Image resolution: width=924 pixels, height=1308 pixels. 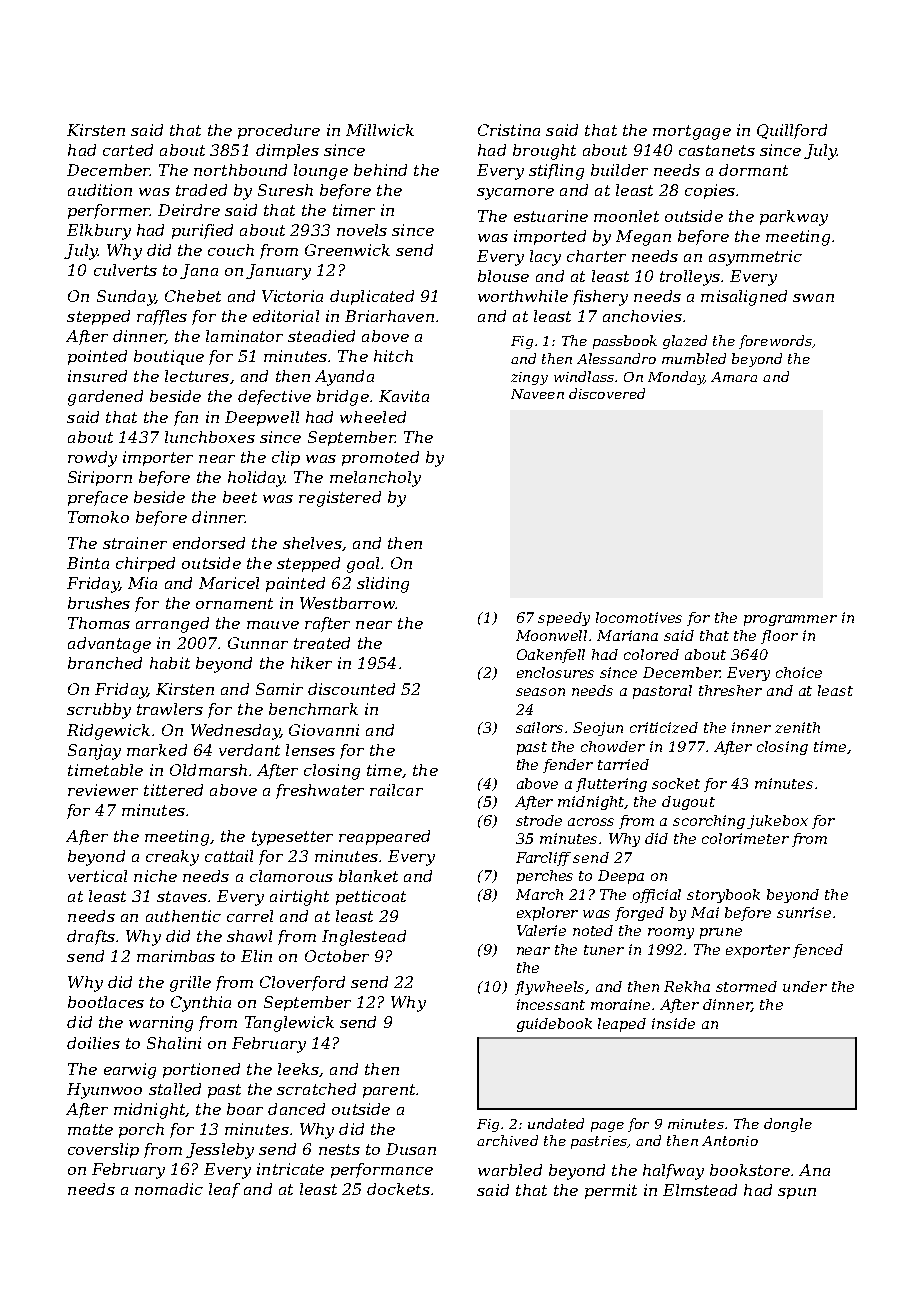 What do you see at coordinates (279, 131) in the screenshot?
I see `procedure` at bounding box center [279, 131].
